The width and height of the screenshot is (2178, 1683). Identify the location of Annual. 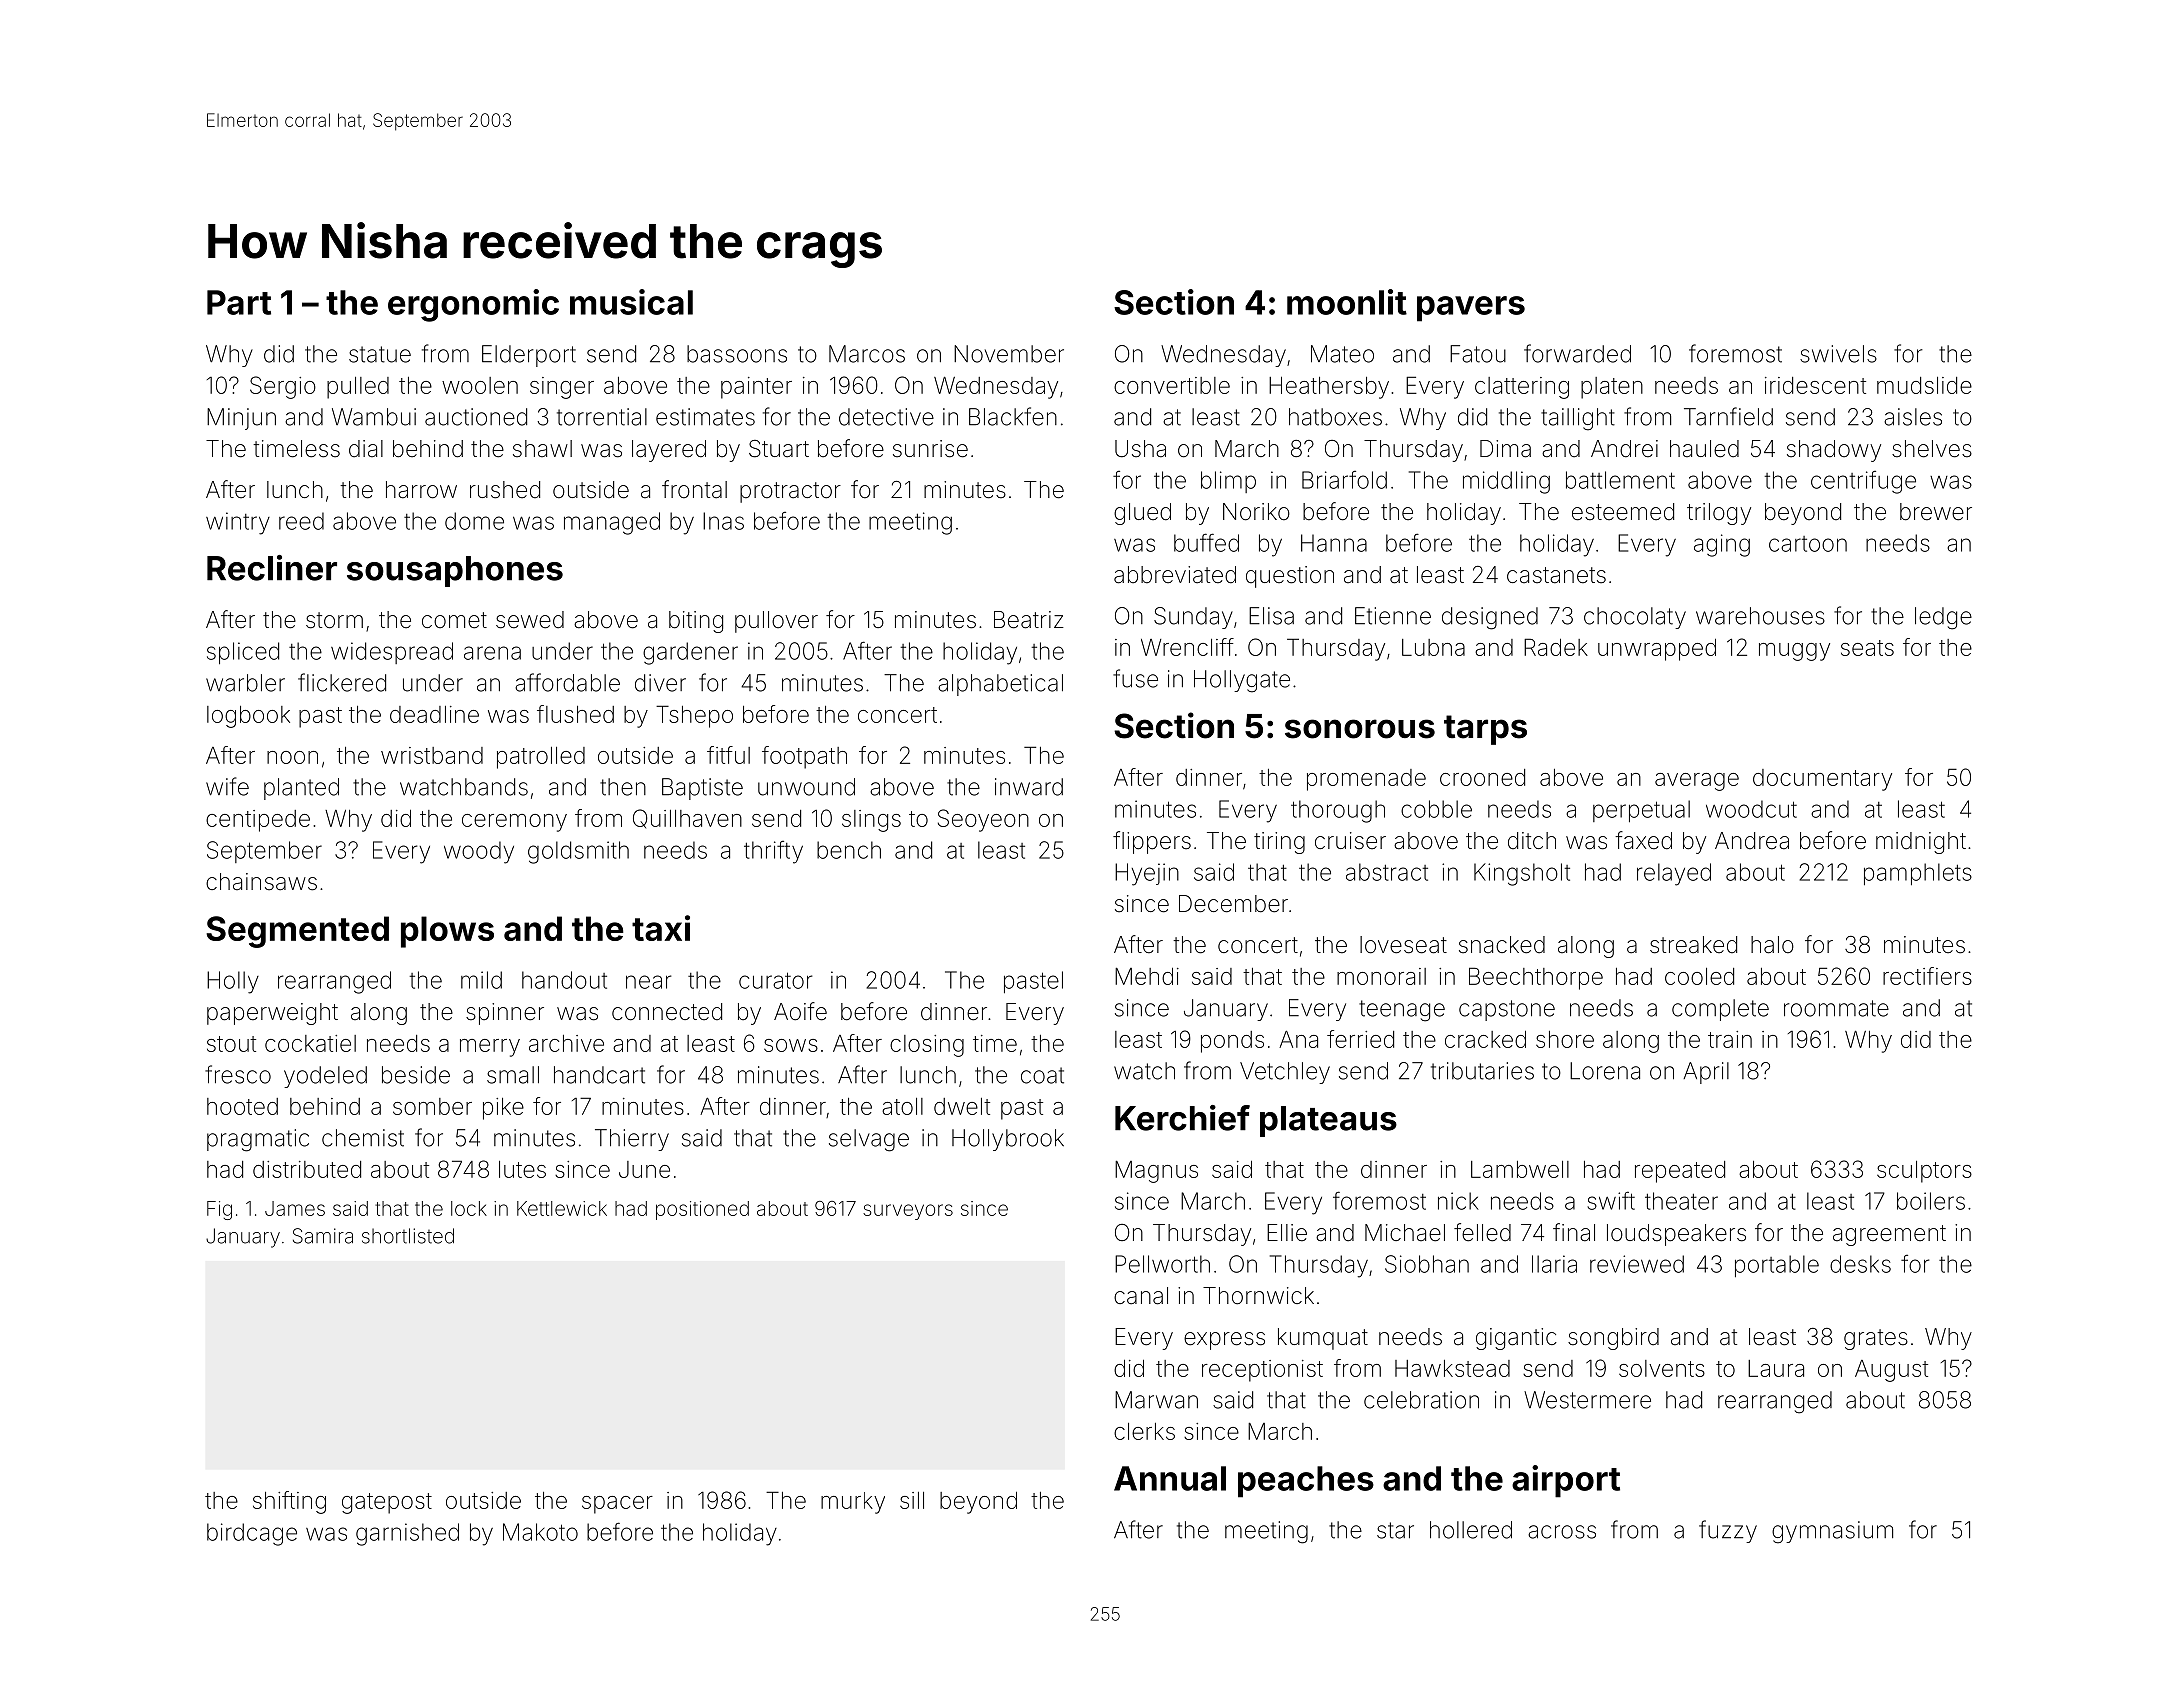
(1170, 1478).
